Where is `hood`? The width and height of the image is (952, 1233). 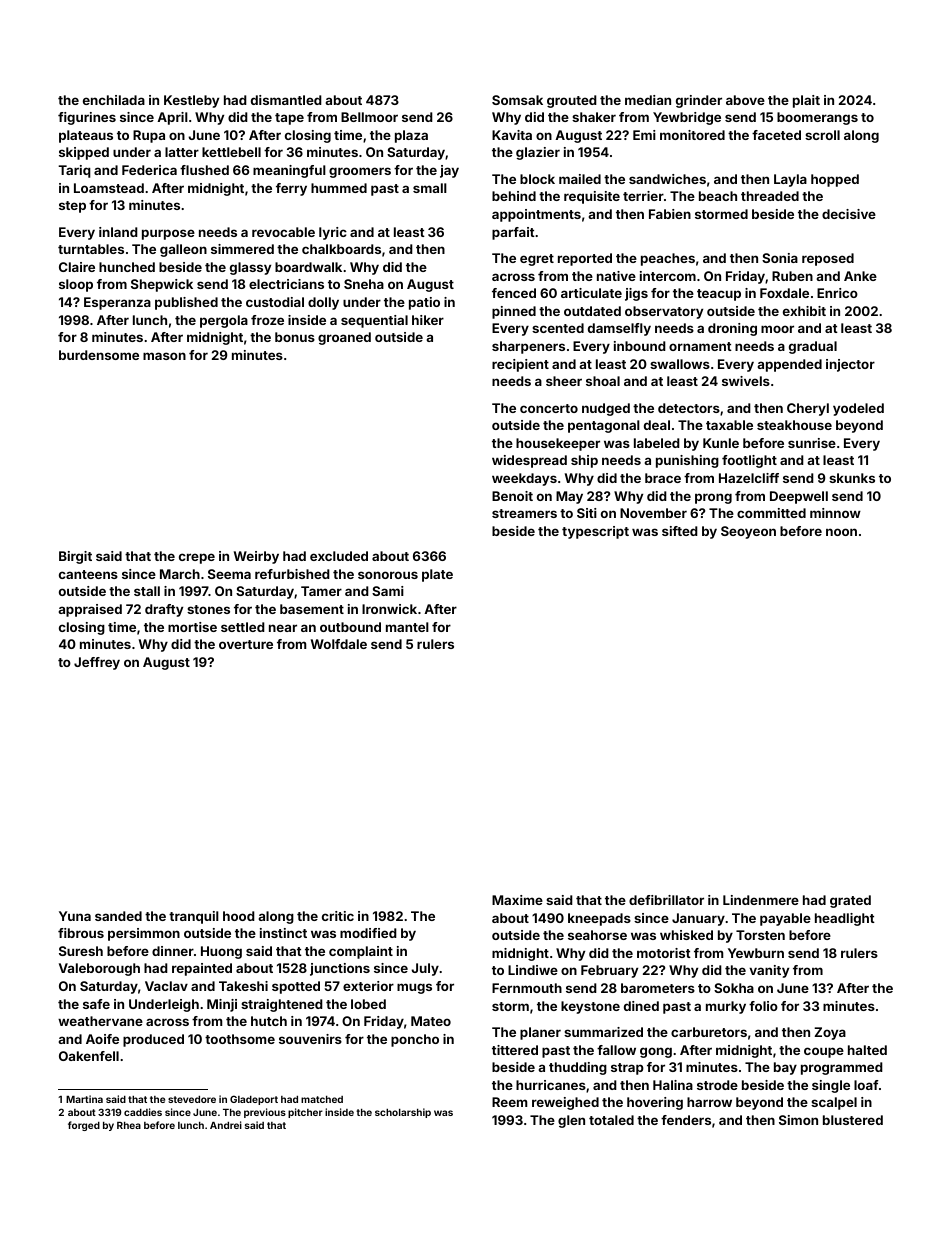
hood is located at coordinates (239, 916).
